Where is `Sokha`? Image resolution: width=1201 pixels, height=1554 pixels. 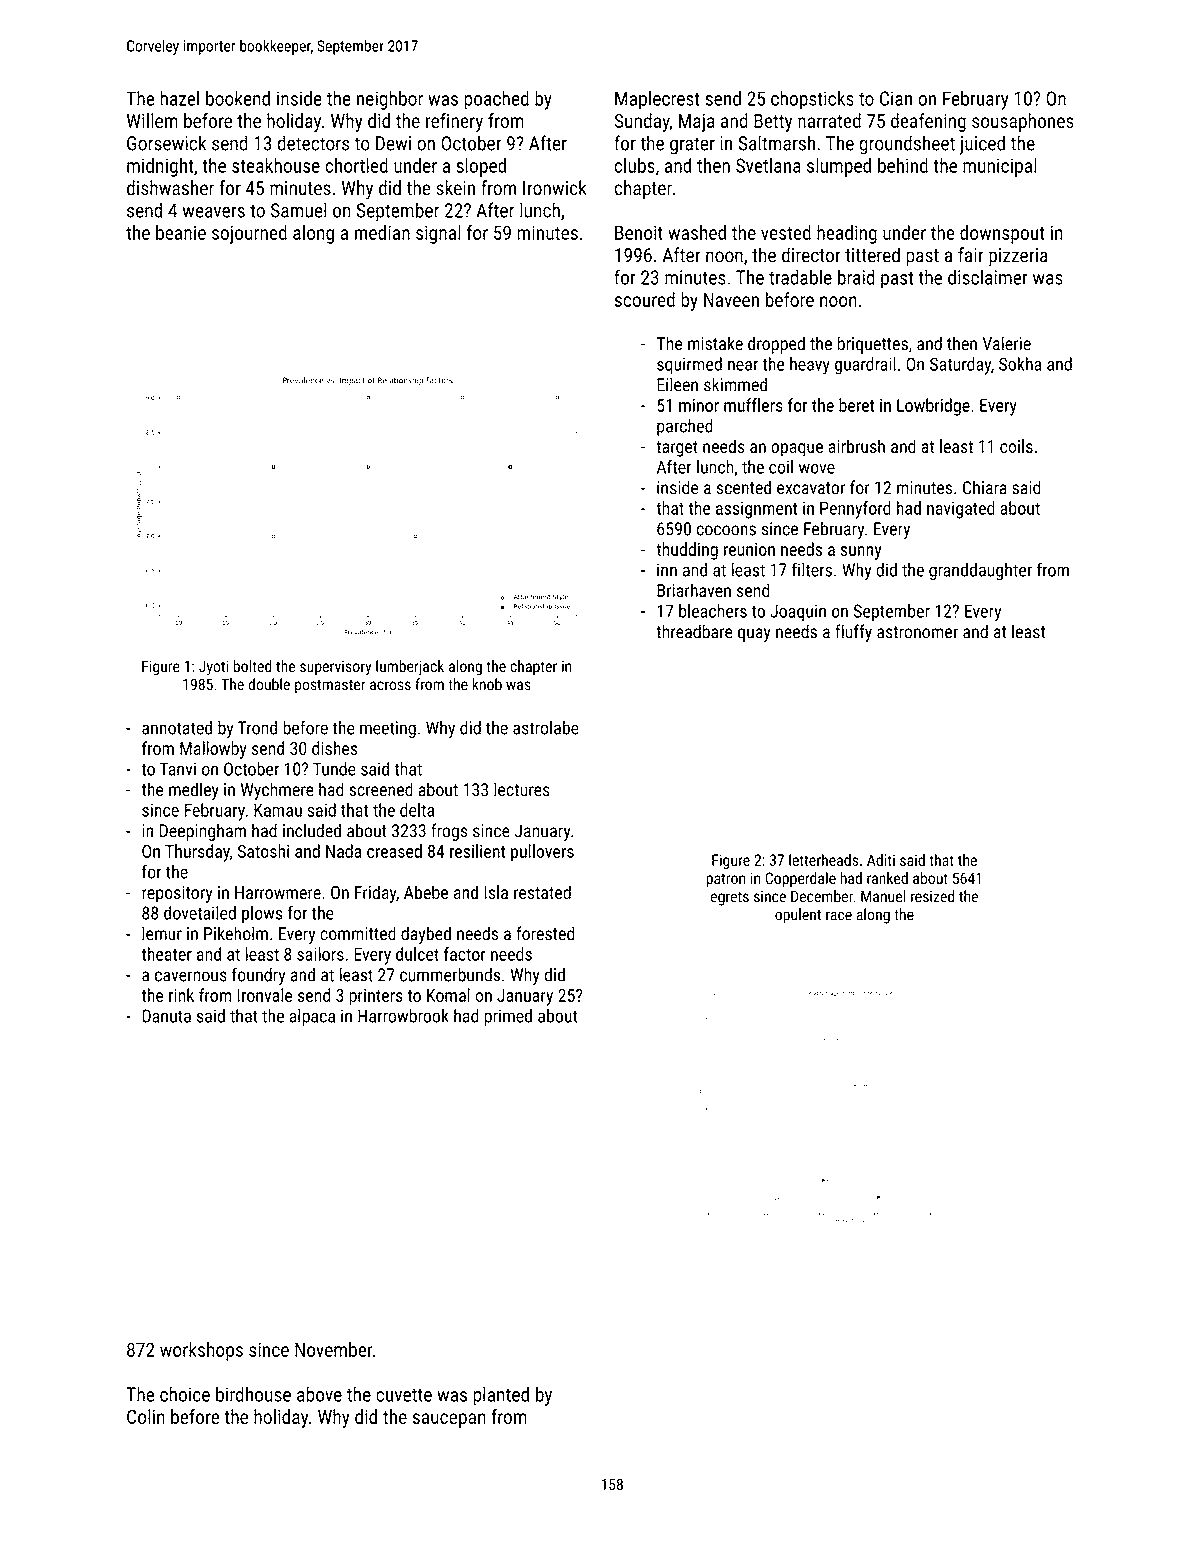 Sokha is located at coordinates (1020, 364).
